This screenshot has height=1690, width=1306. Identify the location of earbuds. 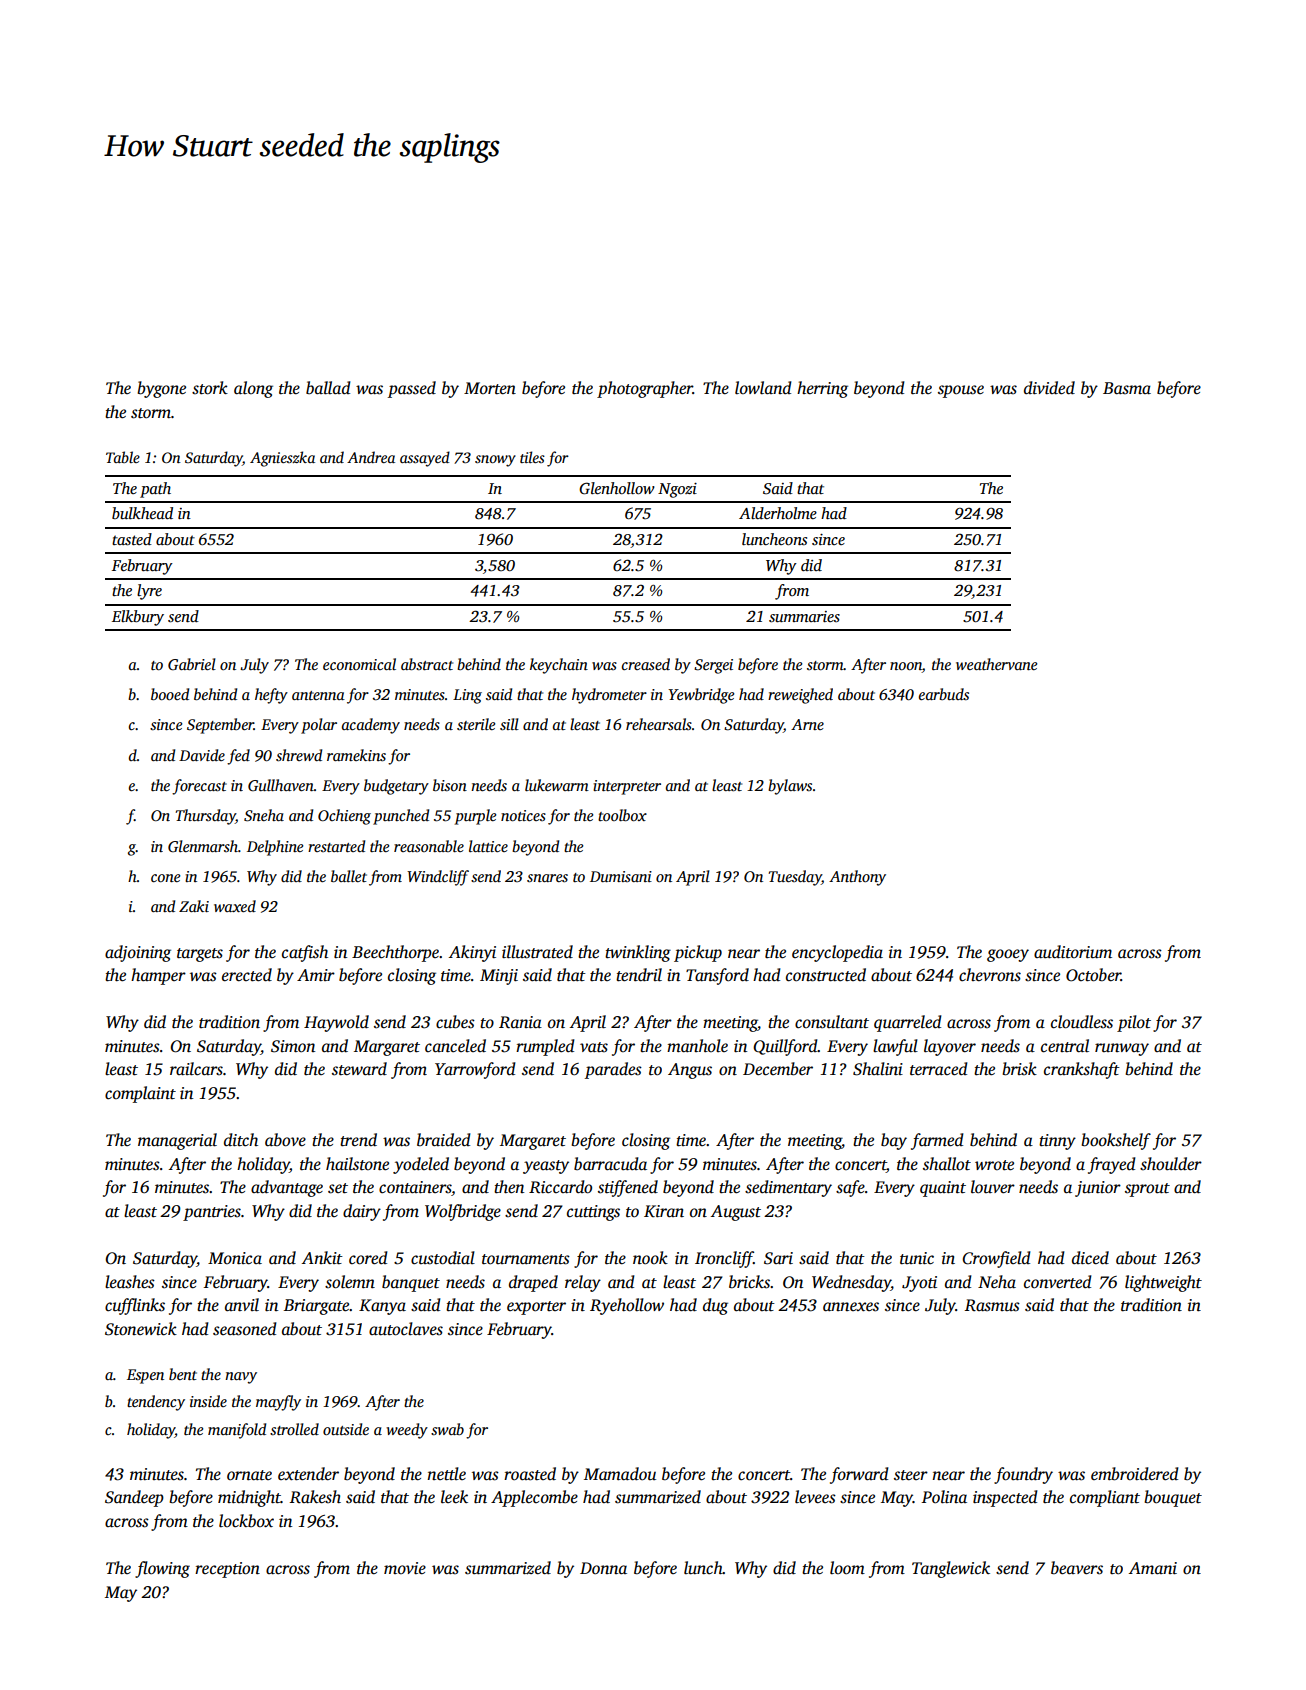
(944, 694).
